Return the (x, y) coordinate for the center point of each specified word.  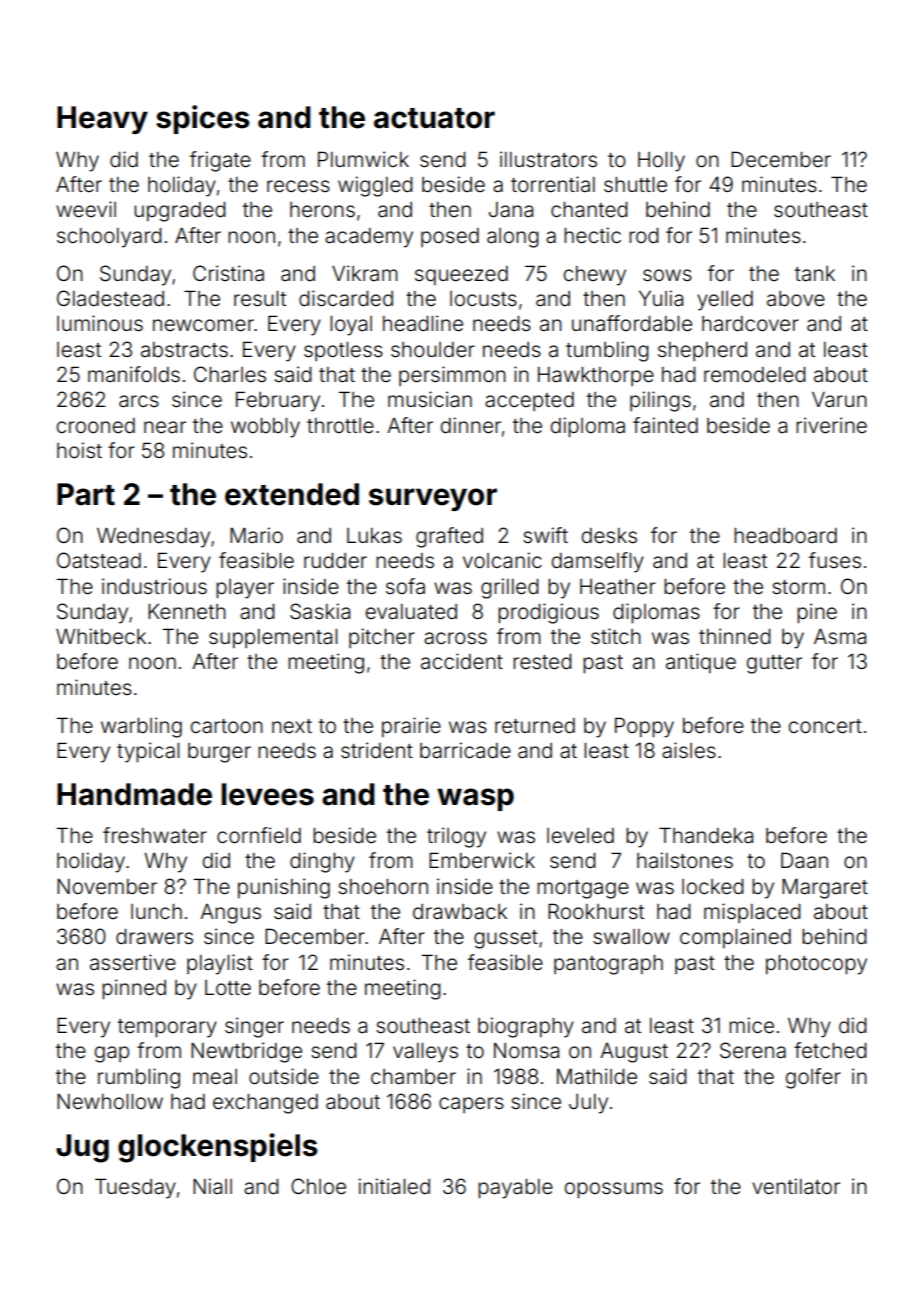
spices (203, 119)
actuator (434, 118)
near (165, 427)
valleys (425, 1053)
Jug (82, 1148)
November (107, 887)
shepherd (702, 351)
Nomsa (526, 1050)
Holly (661, 162)
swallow (631, 937)
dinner (470, 425)
